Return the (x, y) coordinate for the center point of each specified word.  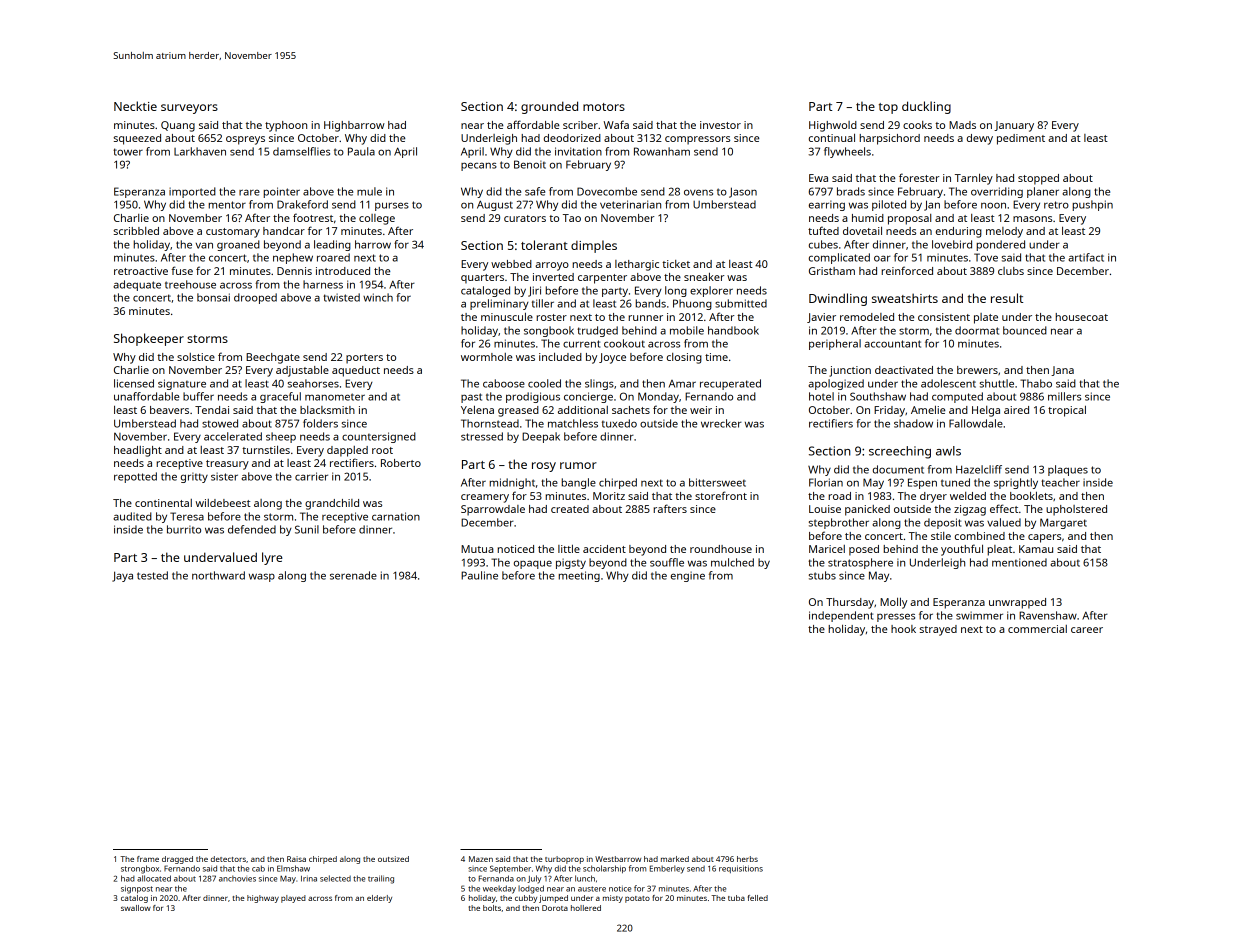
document (898, 469)
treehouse (190, 284)
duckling (926, 107)
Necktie (135, 106)
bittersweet (717, 482)
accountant (892, 344)
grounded (549, 107)
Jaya (122, 576)
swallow (136, 908)
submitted (741, 303)
